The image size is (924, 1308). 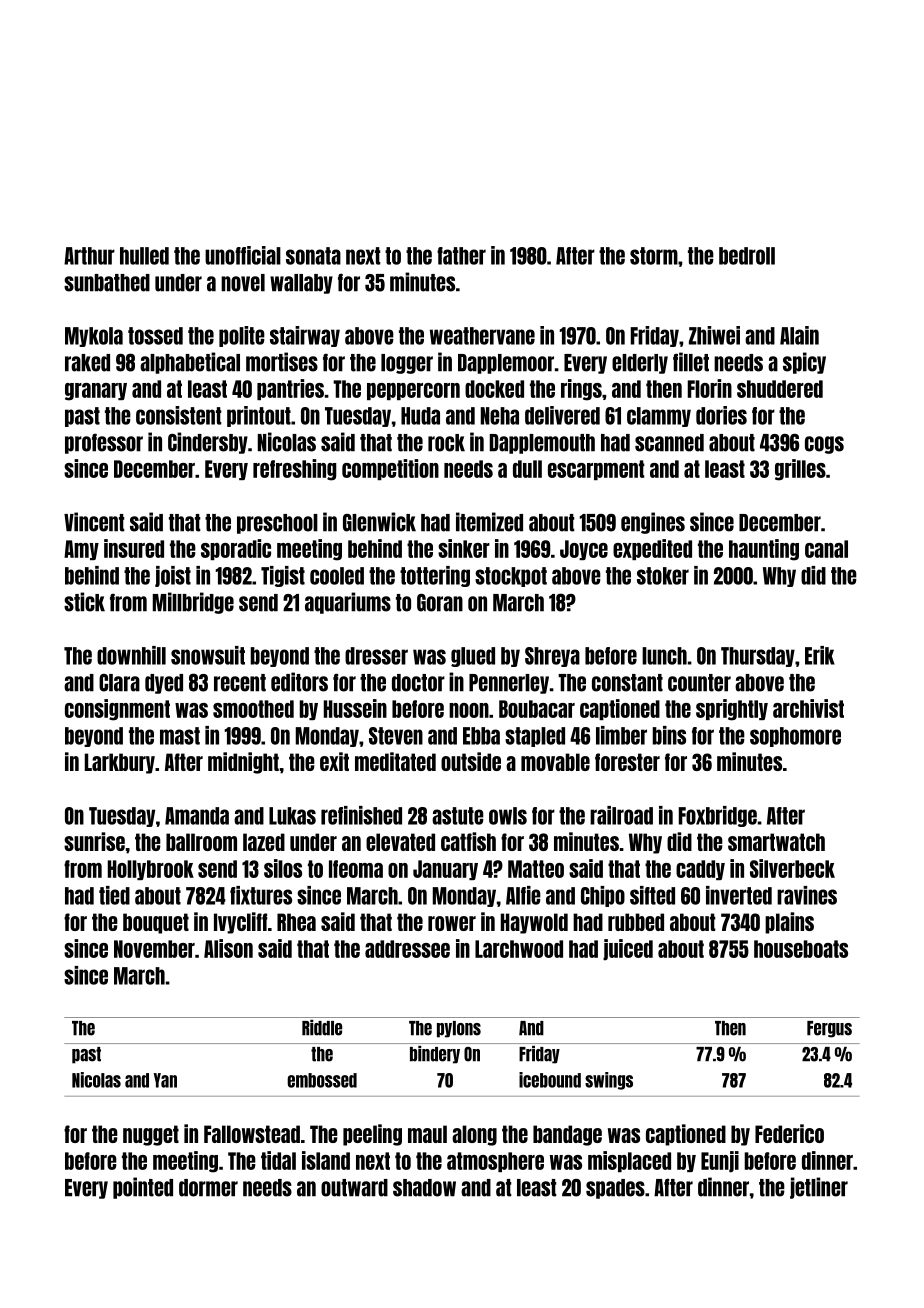 What do you see at coordinates (144, 256) in the image?
I see `hulled` at bounding box center [144, 256].
